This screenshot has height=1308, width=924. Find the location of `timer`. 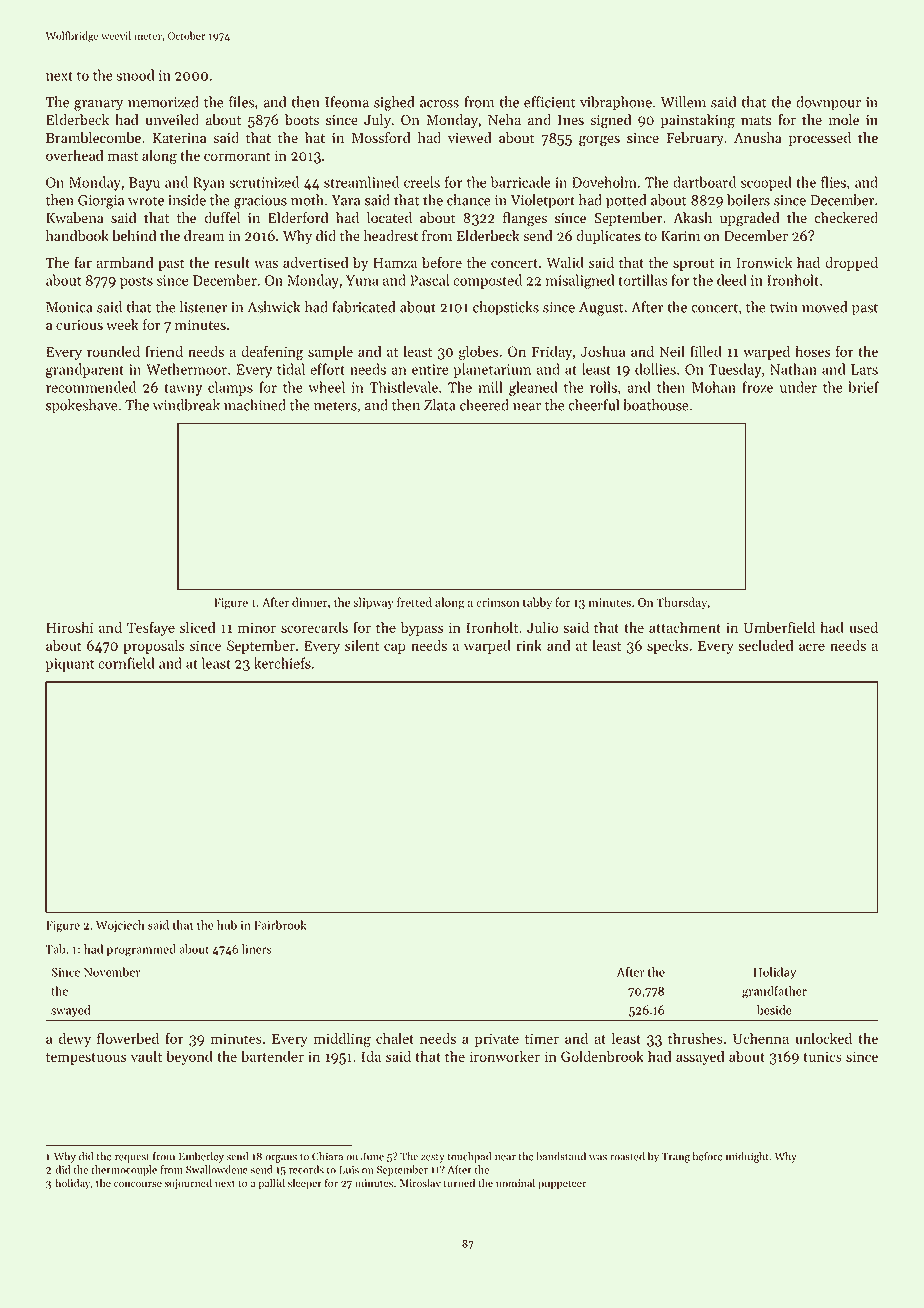

timer is located at coordinates (542, 1038).
